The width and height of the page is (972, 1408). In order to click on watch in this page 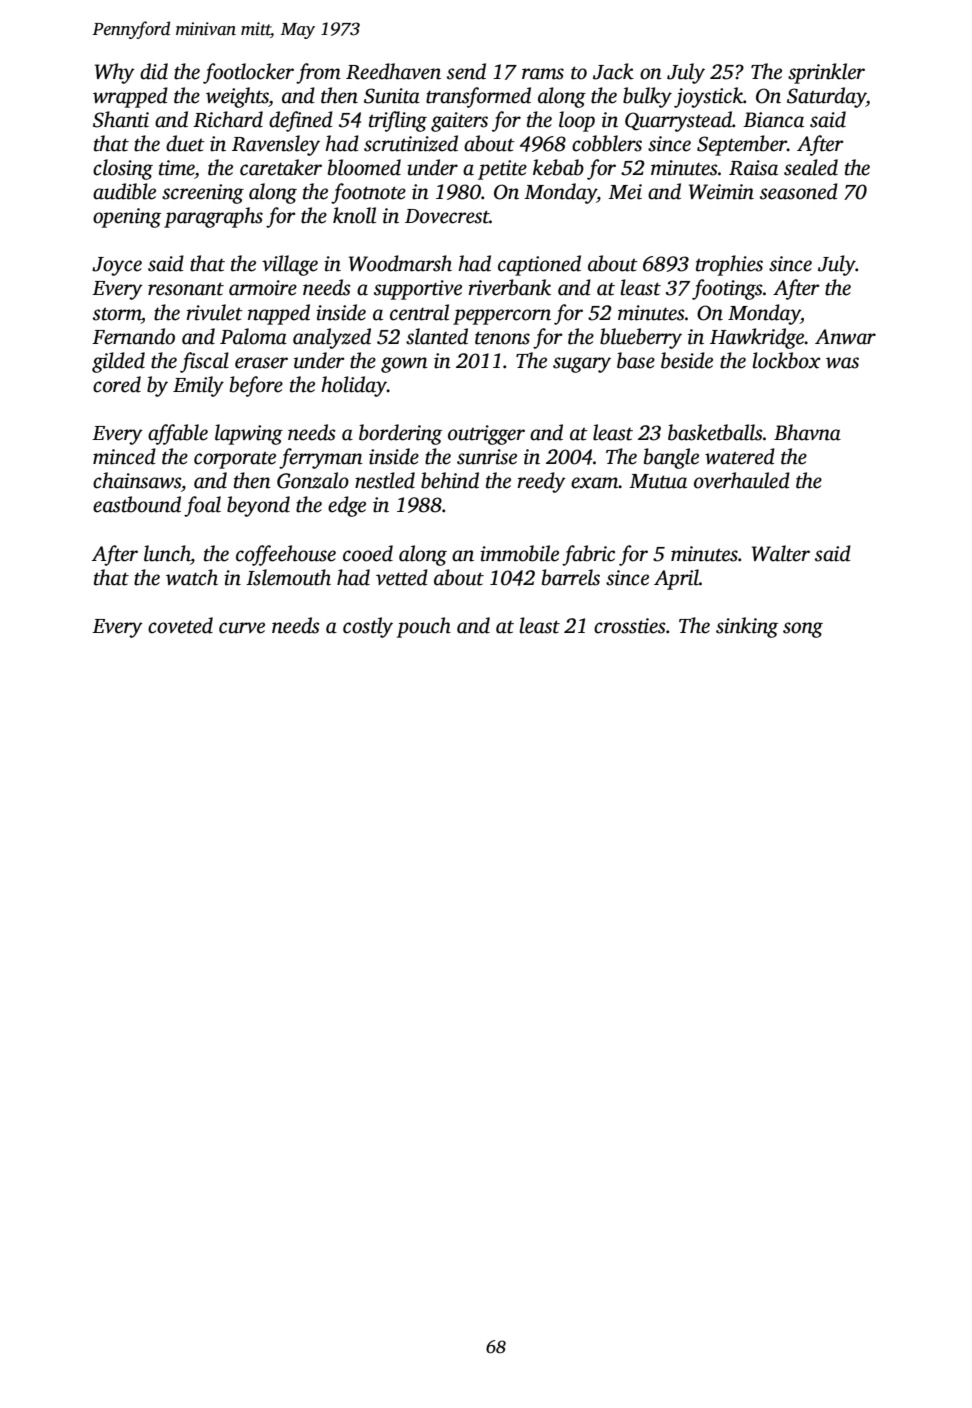, I will do `click(192, 577)`.
